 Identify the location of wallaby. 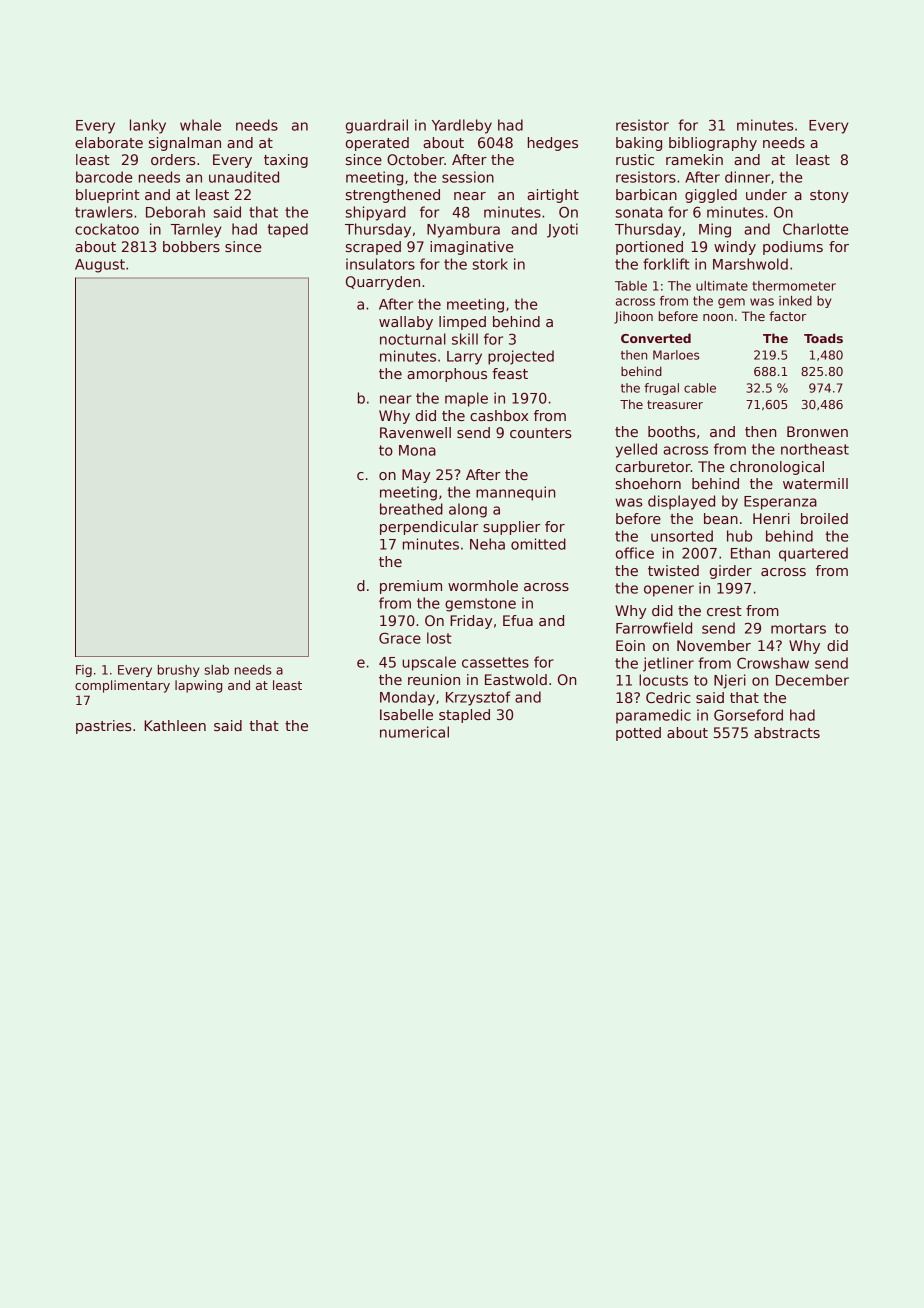
(406, 323).
